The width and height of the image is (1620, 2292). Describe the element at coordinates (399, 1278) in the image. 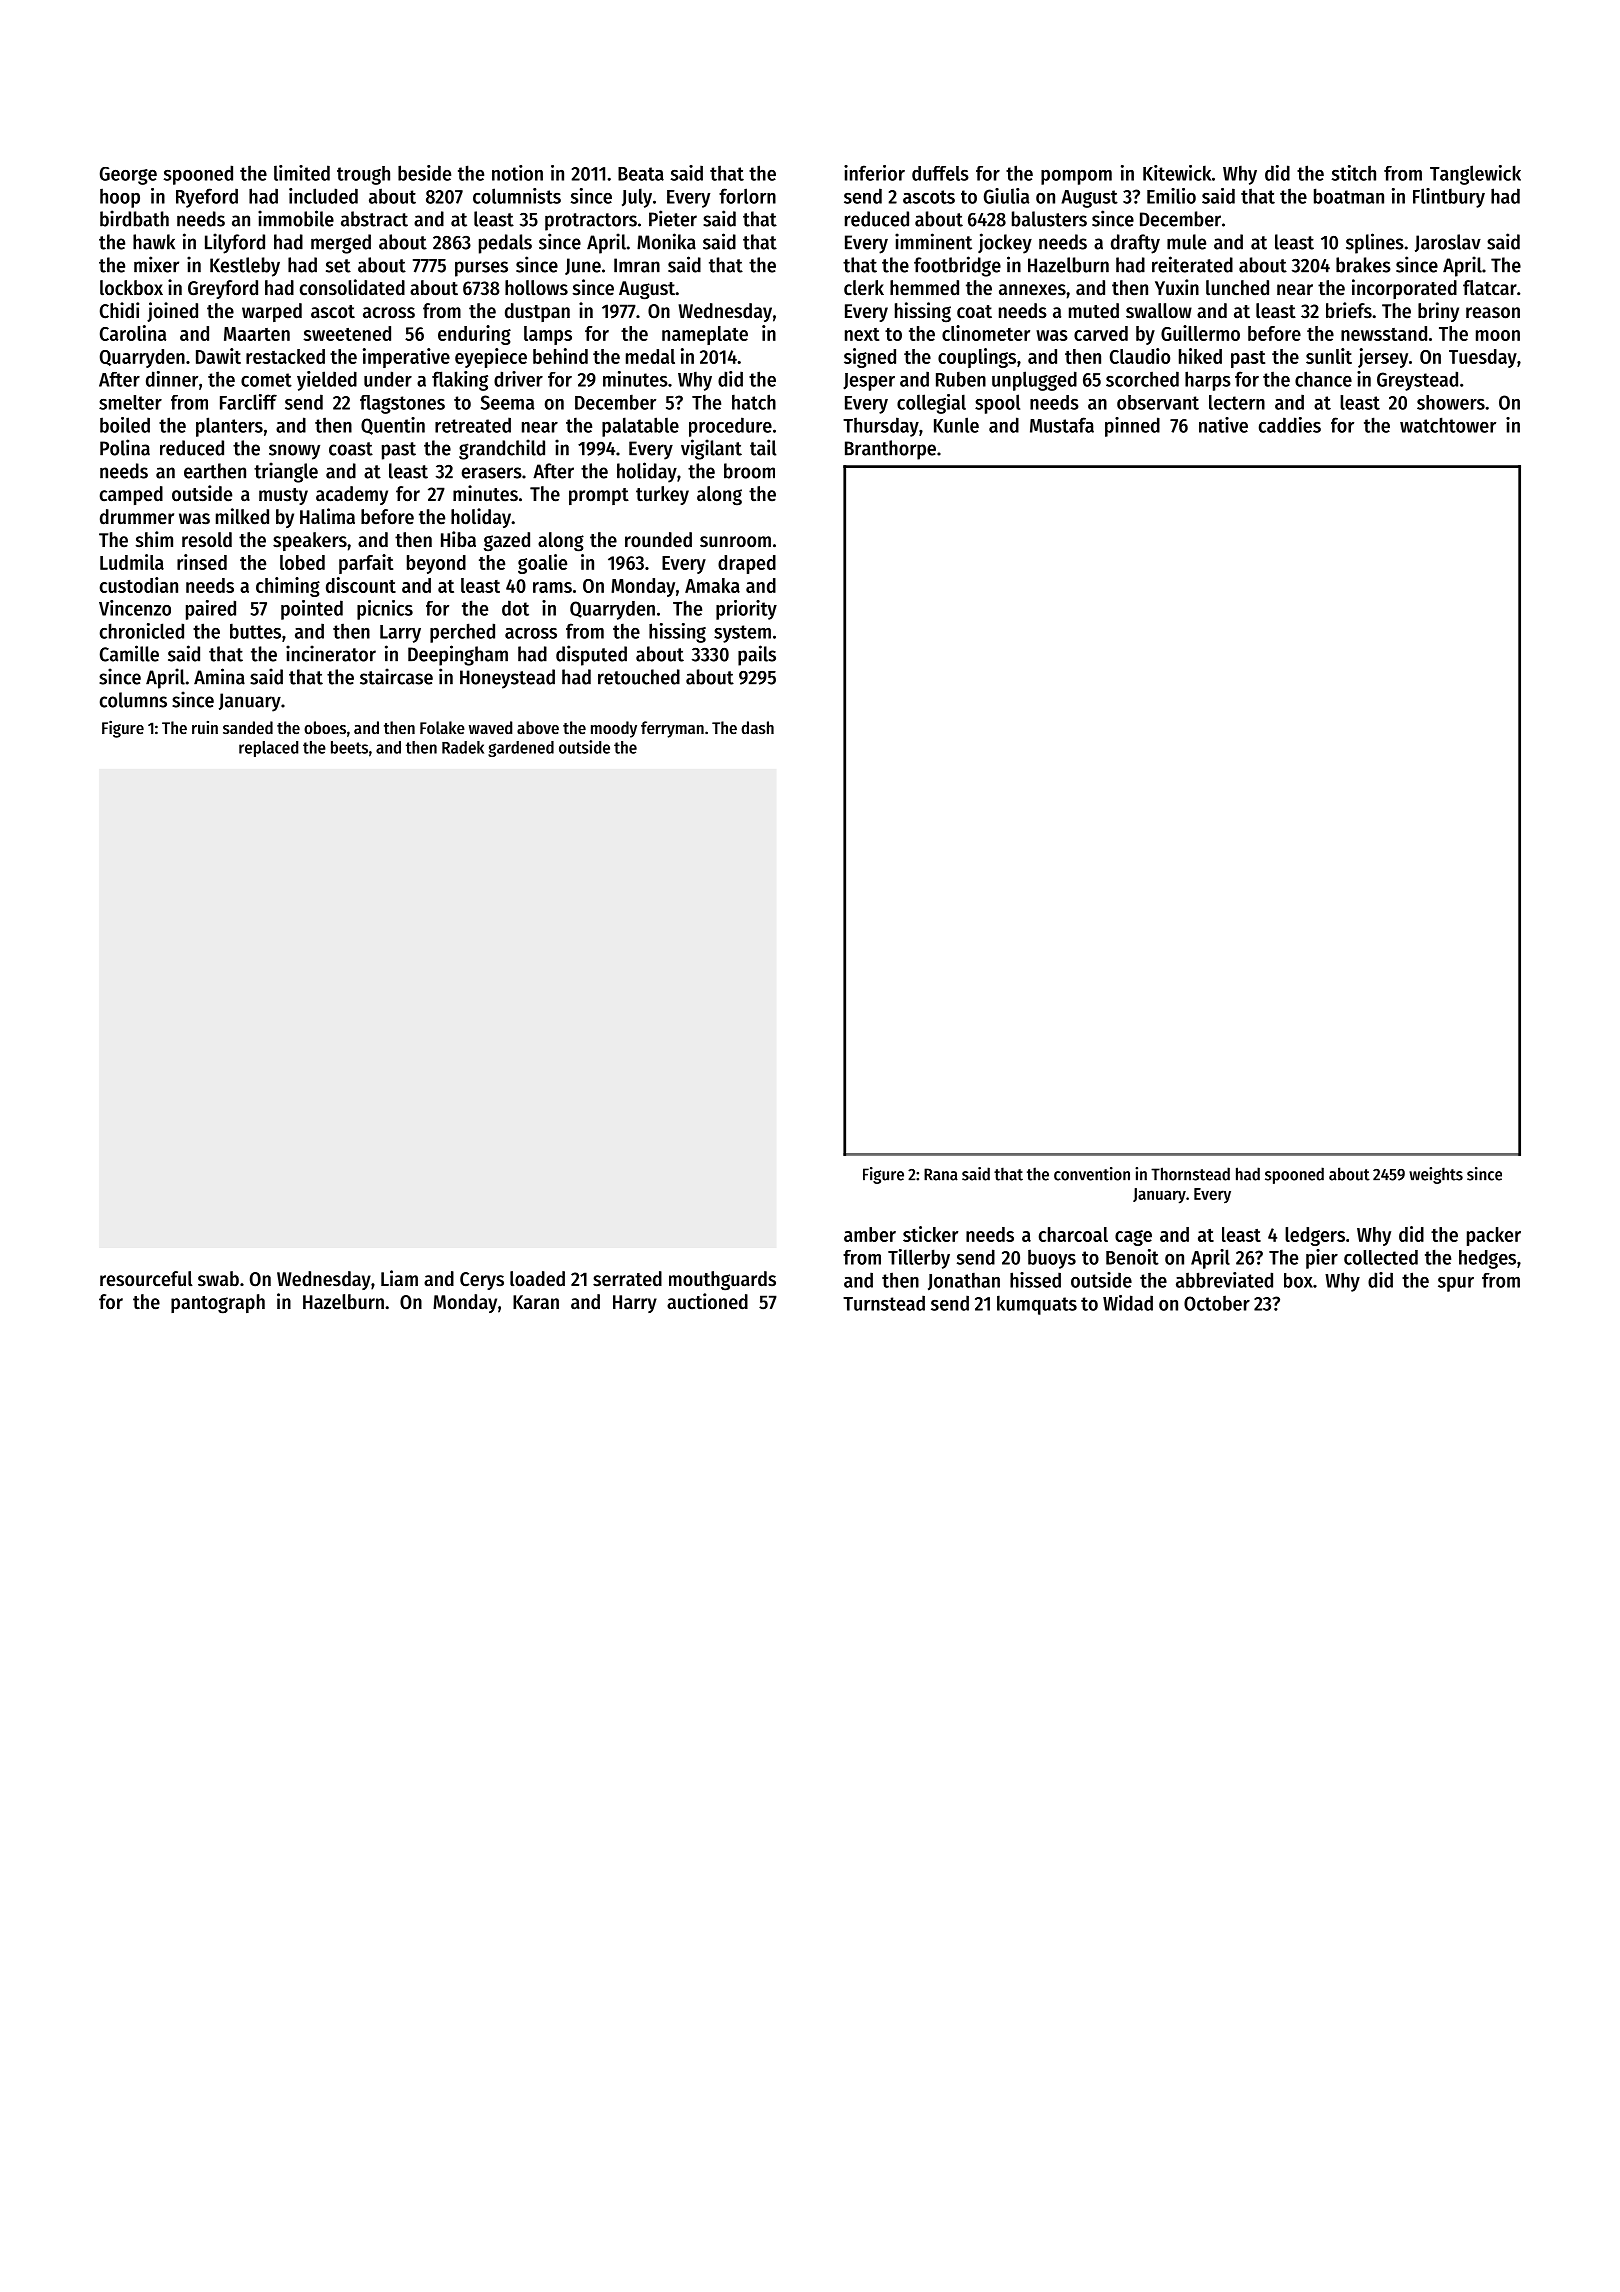

I see `Liam` at that location.
